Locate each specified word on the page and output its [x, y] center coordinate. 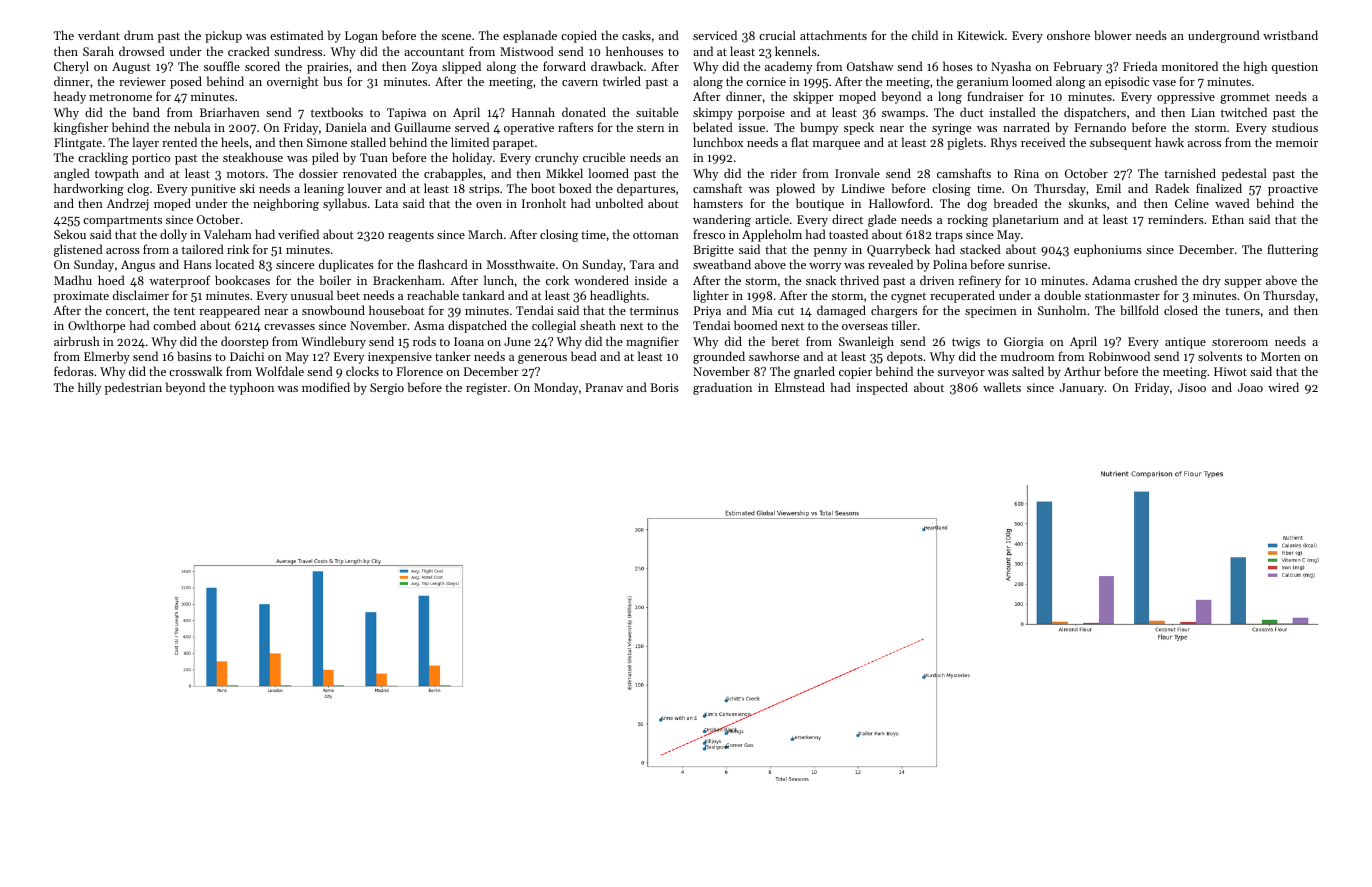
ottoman [656, 235]
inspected [882, 388]
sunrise [1027, 264]
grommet [1245, 98]
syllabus [345, 204]
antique [1185, 343]
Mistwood [527, 51]
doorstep [244, 342]
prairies [328, 68]
